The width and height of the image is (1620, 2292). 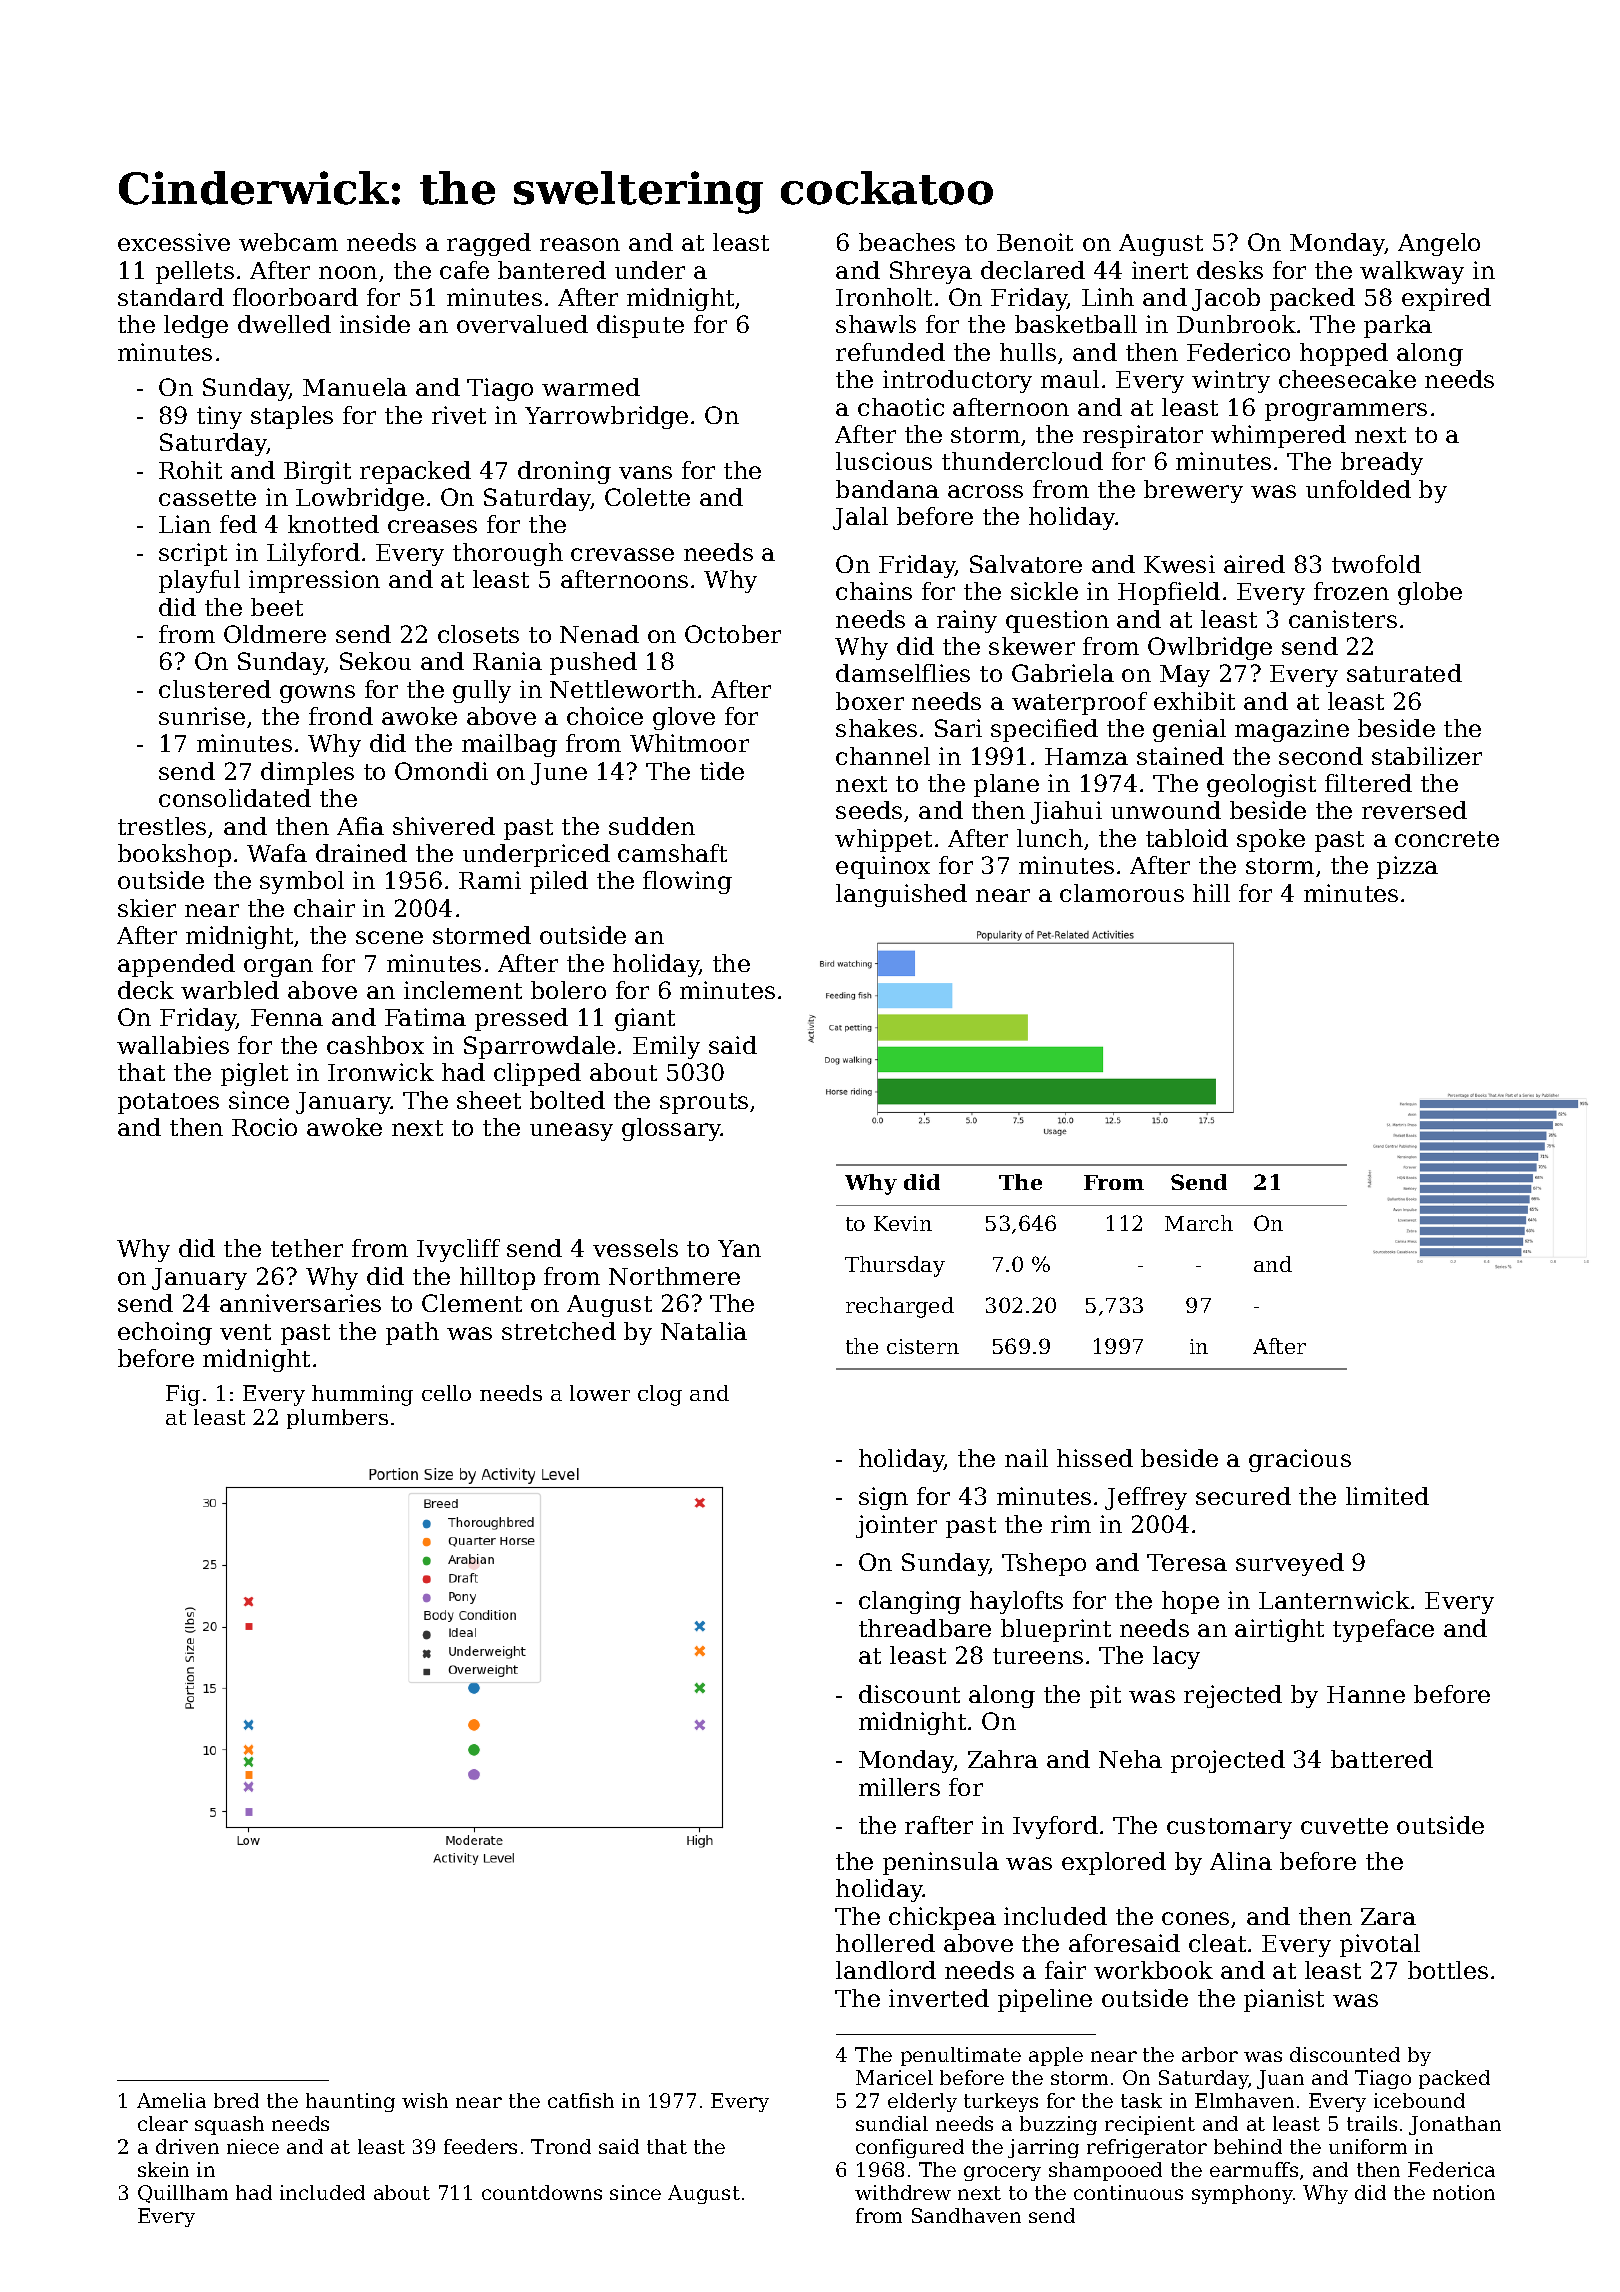 What do you see at coordinates (1026, 1458) in the image?
I see `nail` at bounding box center [1026, 1458].
